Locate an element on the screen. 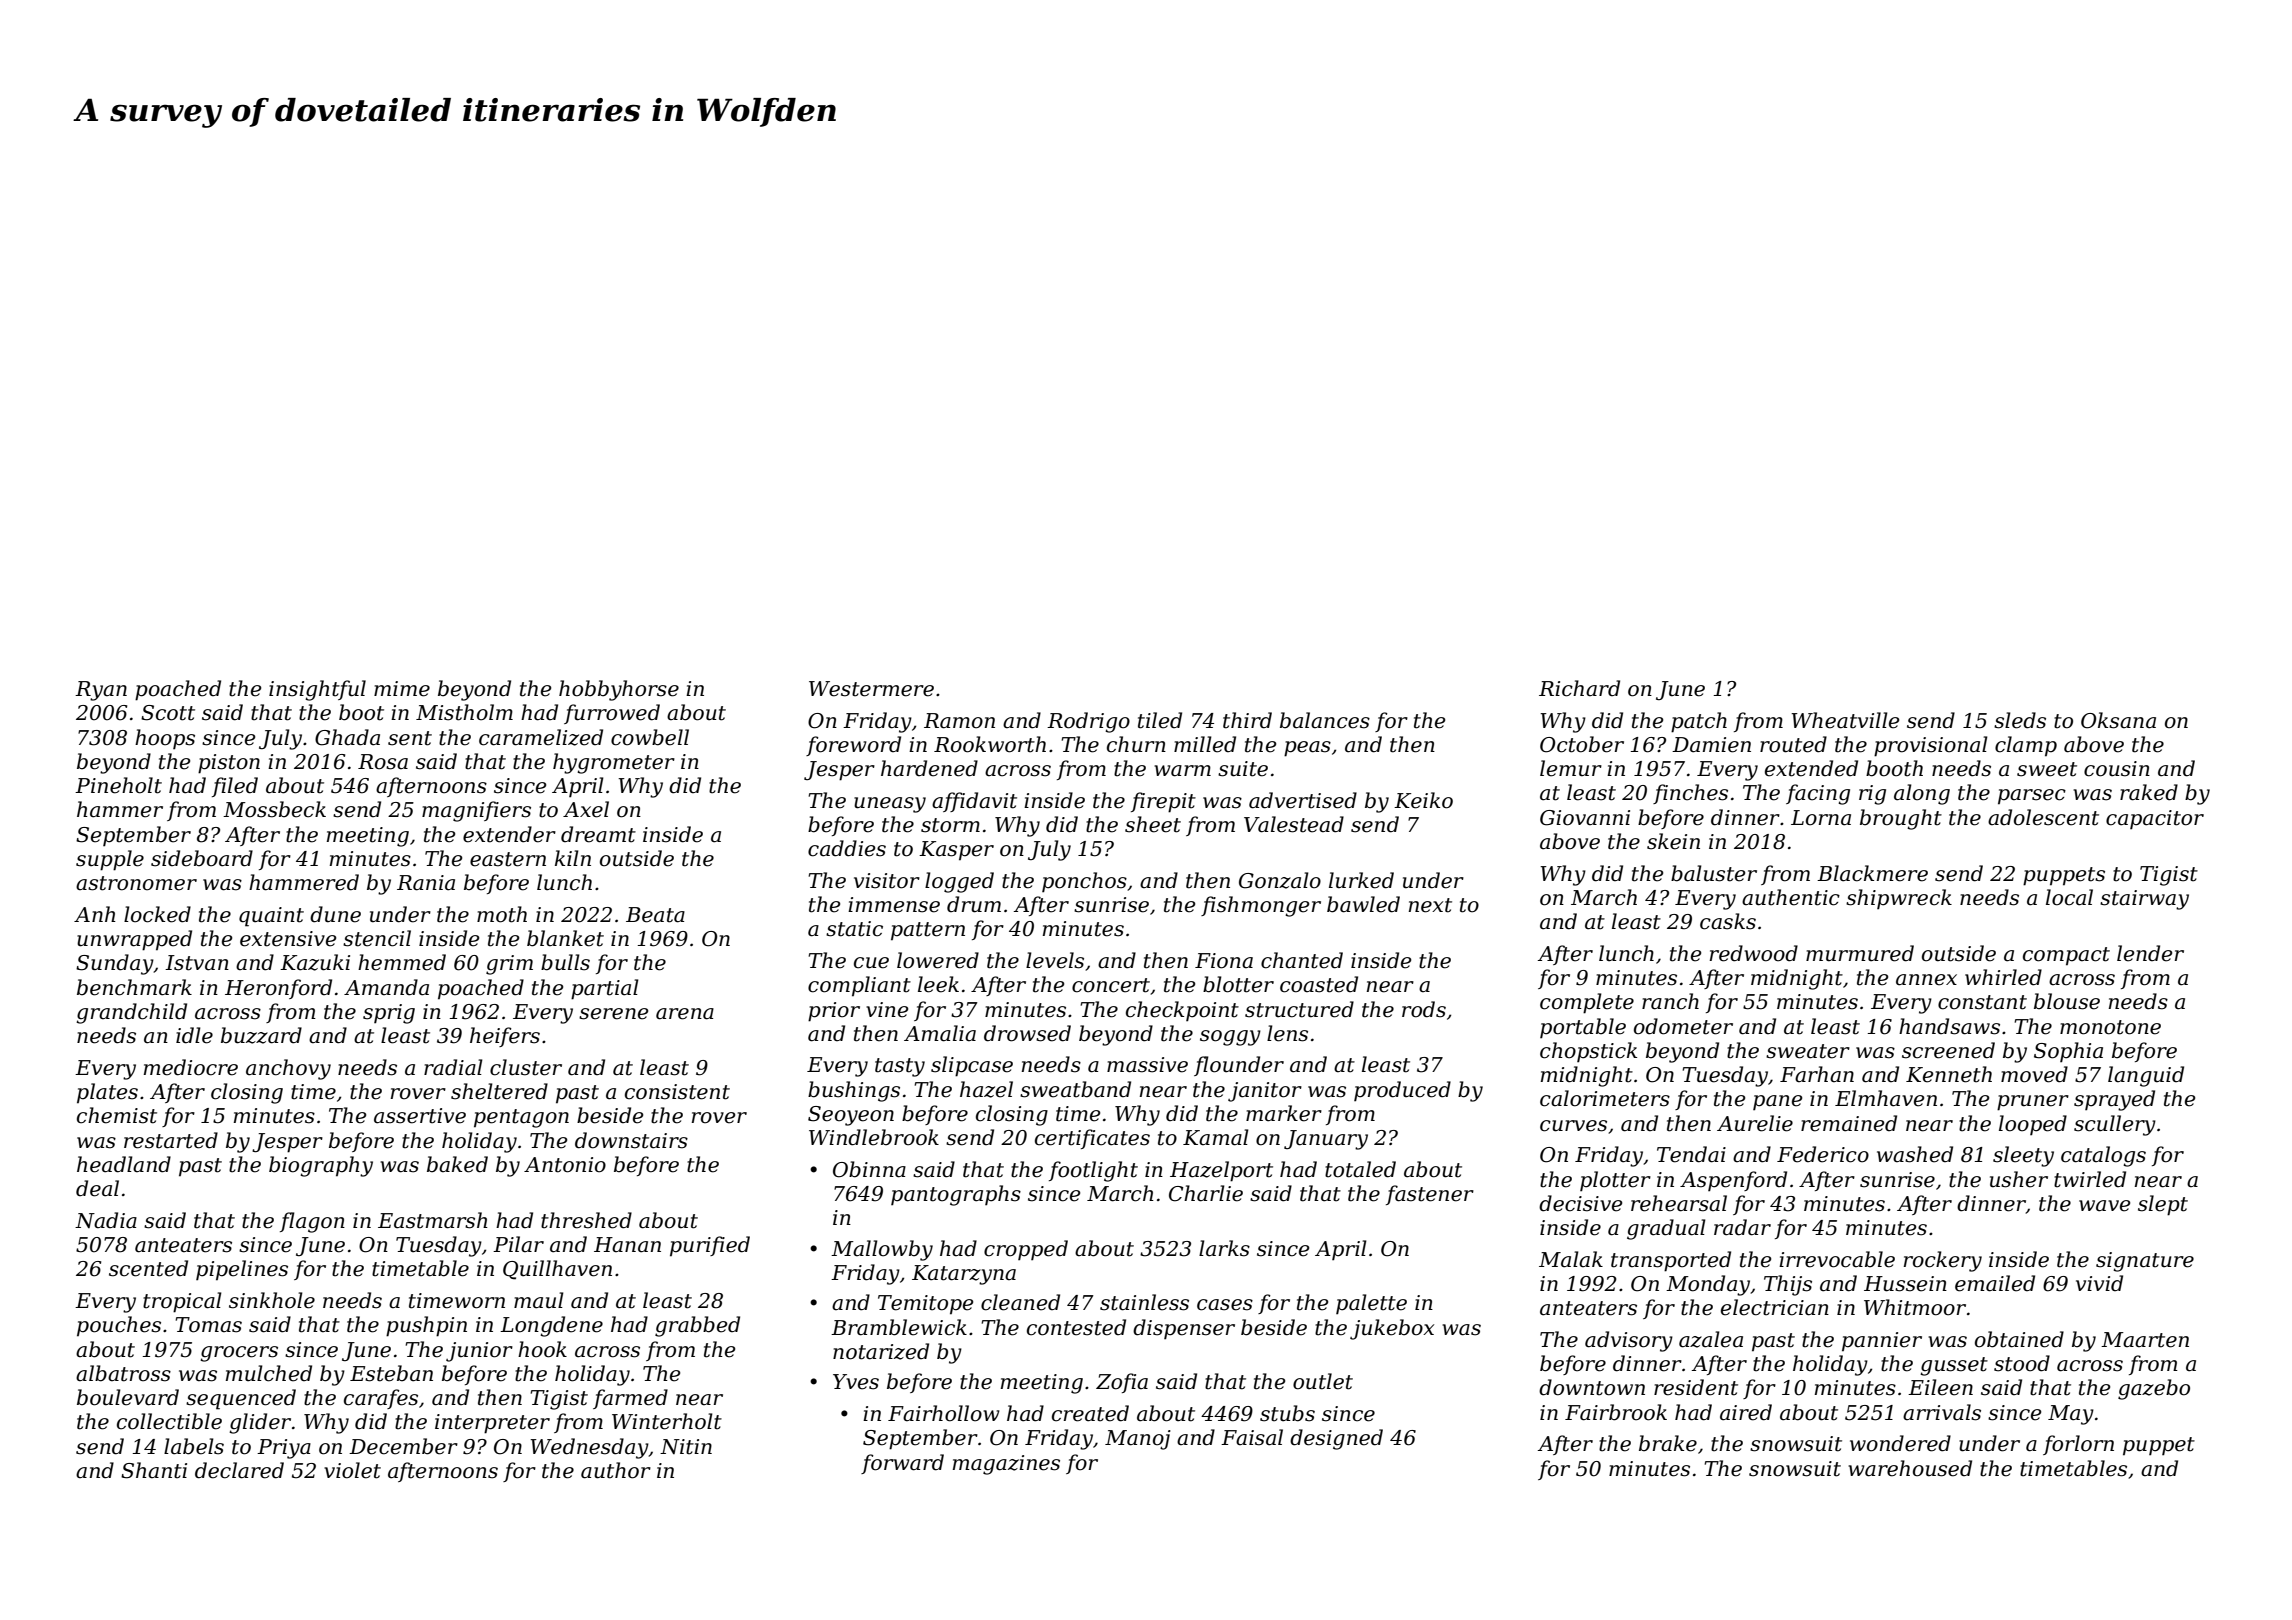 The image size is (2292, 1620). magnifiers is located at coordinates (476, 811).
